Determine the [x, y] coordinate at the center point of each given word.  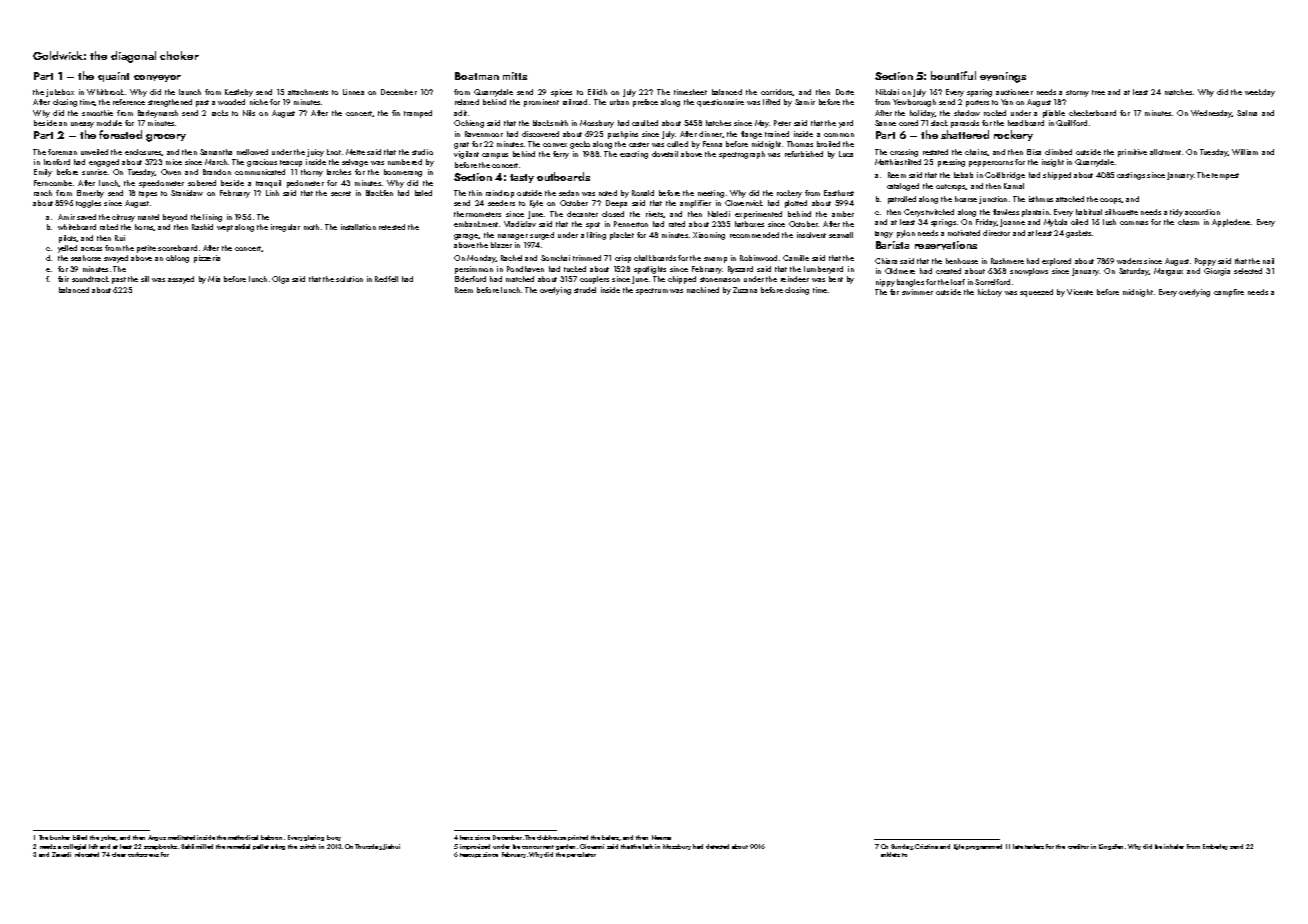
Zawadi [61, 854]
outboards [563, 176]
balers [611, 838]
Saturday [1133, 272]
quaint [113, 77]
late [1018, 846]
